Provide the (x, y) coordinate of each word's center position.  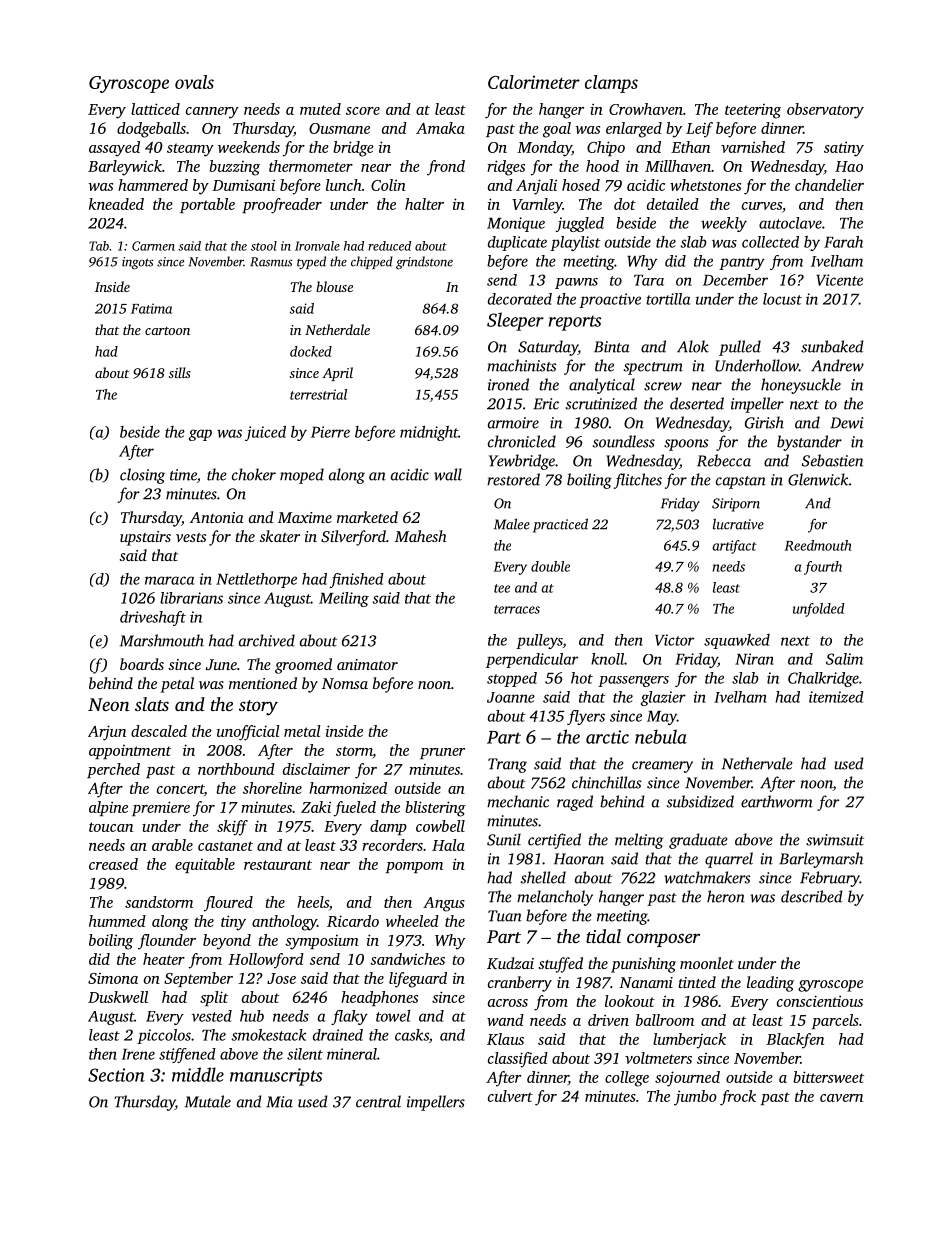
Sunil (504, 839)
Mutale (208, 1101)
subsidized (700, 801)
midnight (429, 433)
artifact (734, 547)
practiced (560, 525)
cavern (841, 1098)
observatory (825, 111)
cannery (212, 113)
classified (518, 1060)
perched (113, 770)
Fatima (151, 308)
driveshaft (153, 618)
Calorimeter (534, 82)
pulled (740, 348)
